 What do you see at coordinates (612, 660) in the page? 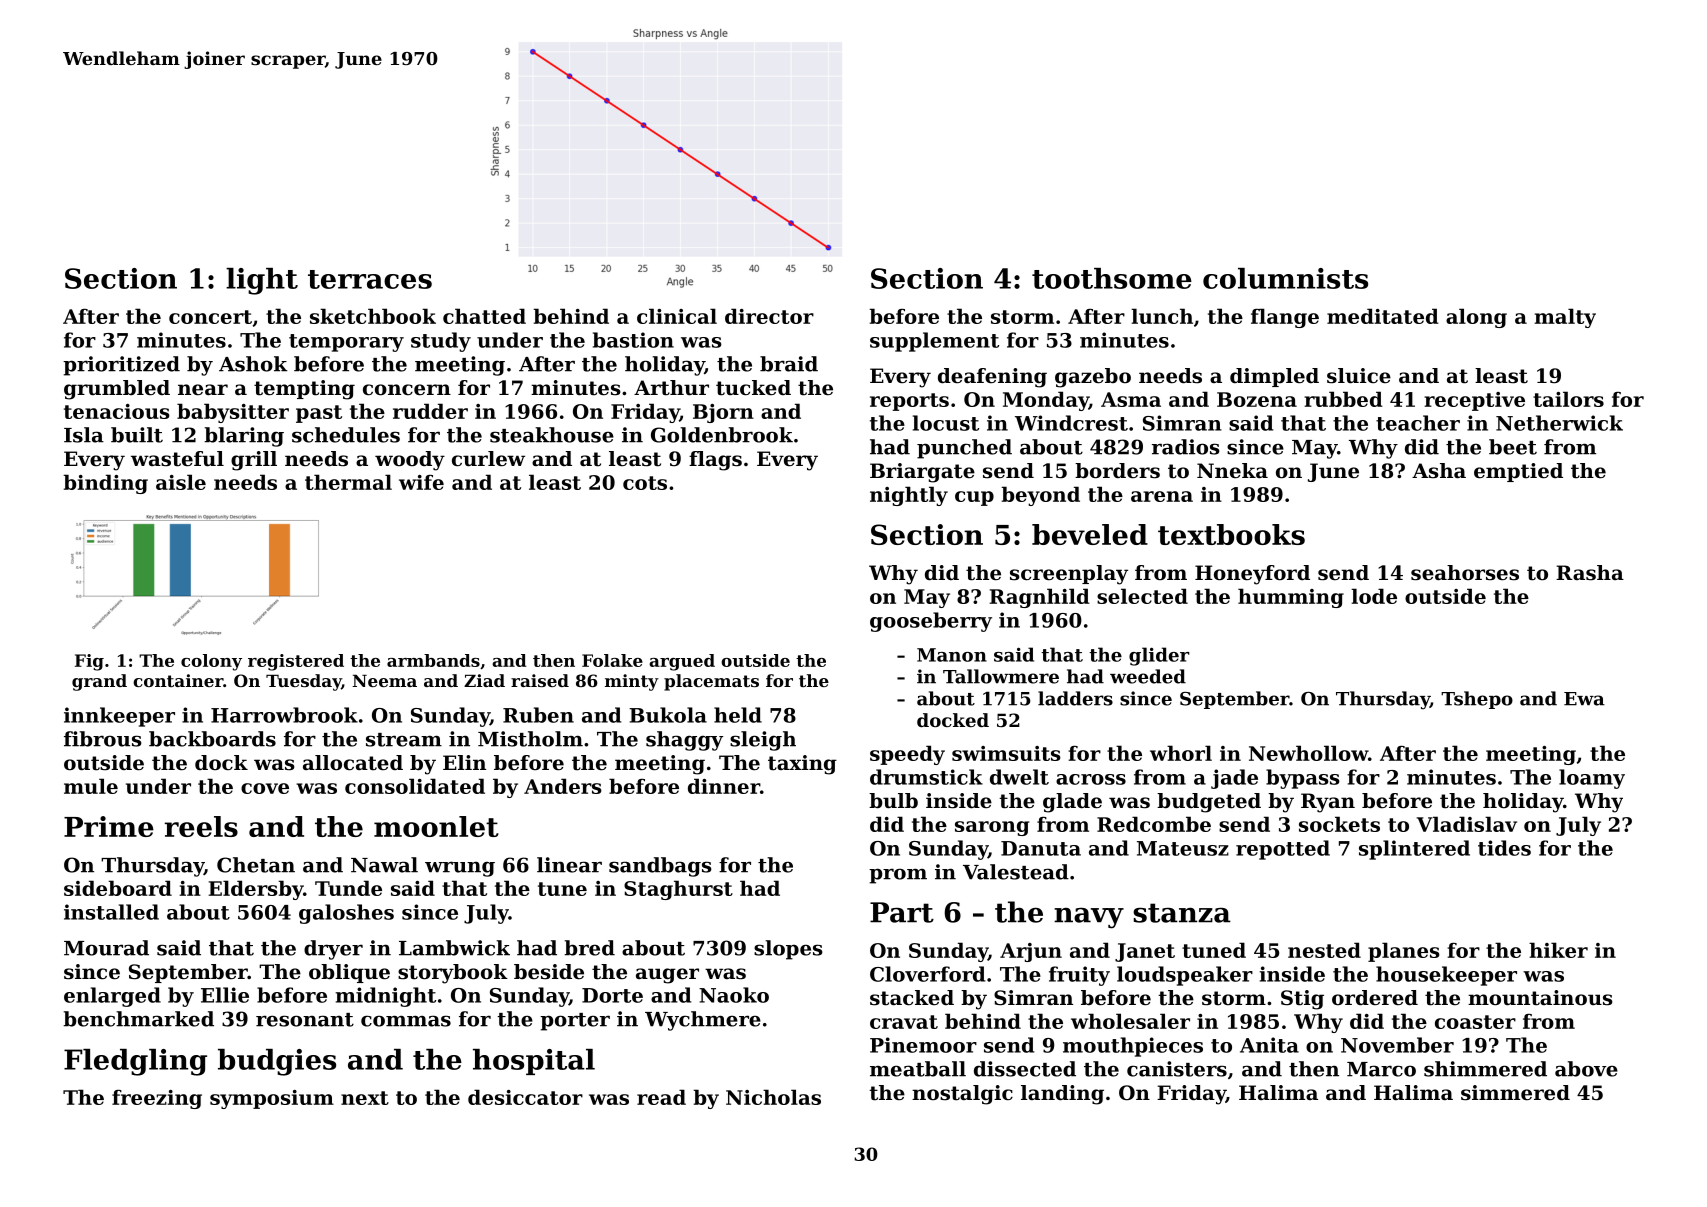
I see `Folake` at bounding box center [612, 660].
